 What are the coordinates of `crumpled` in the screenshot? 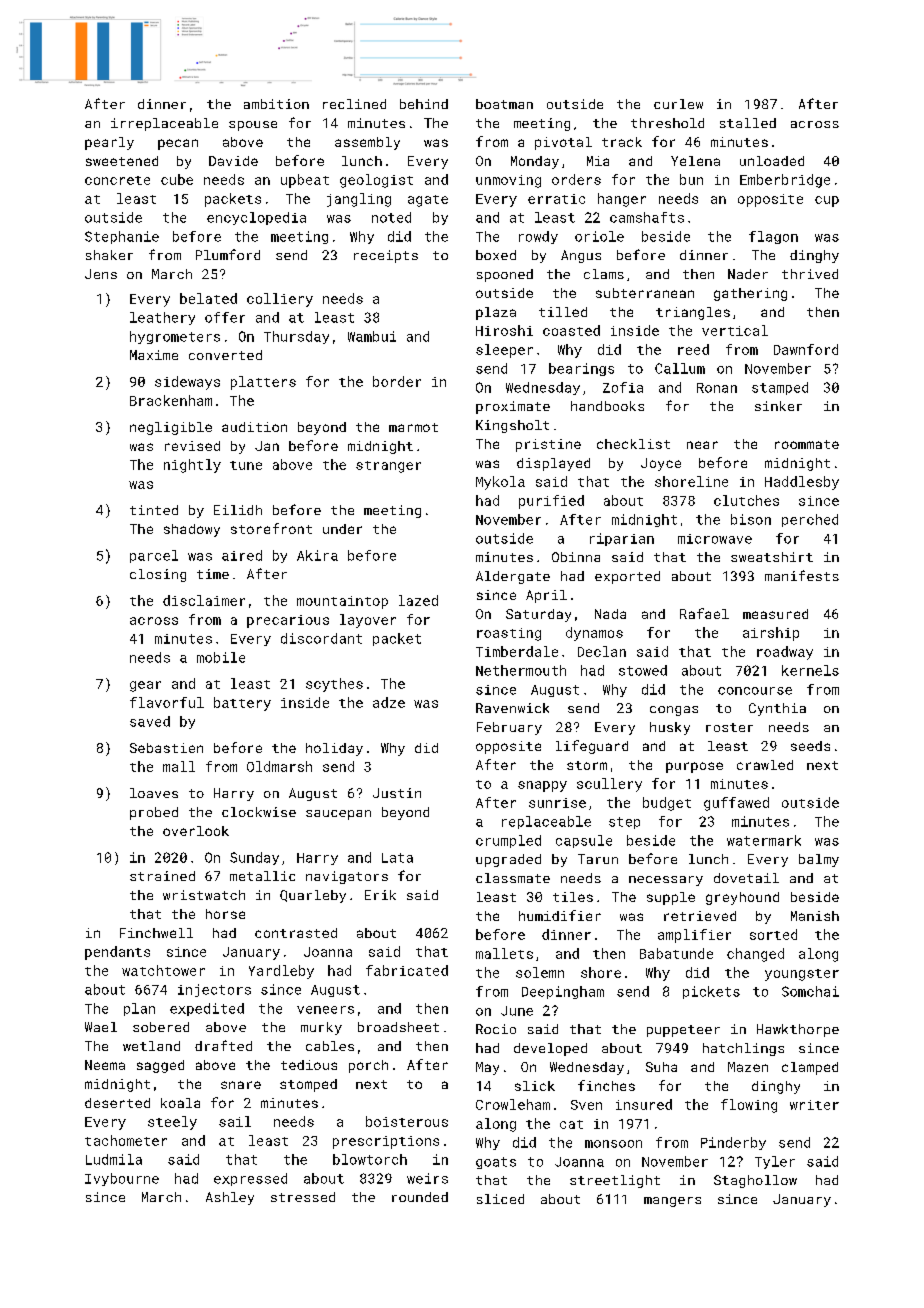 It's located at (508, 841).
